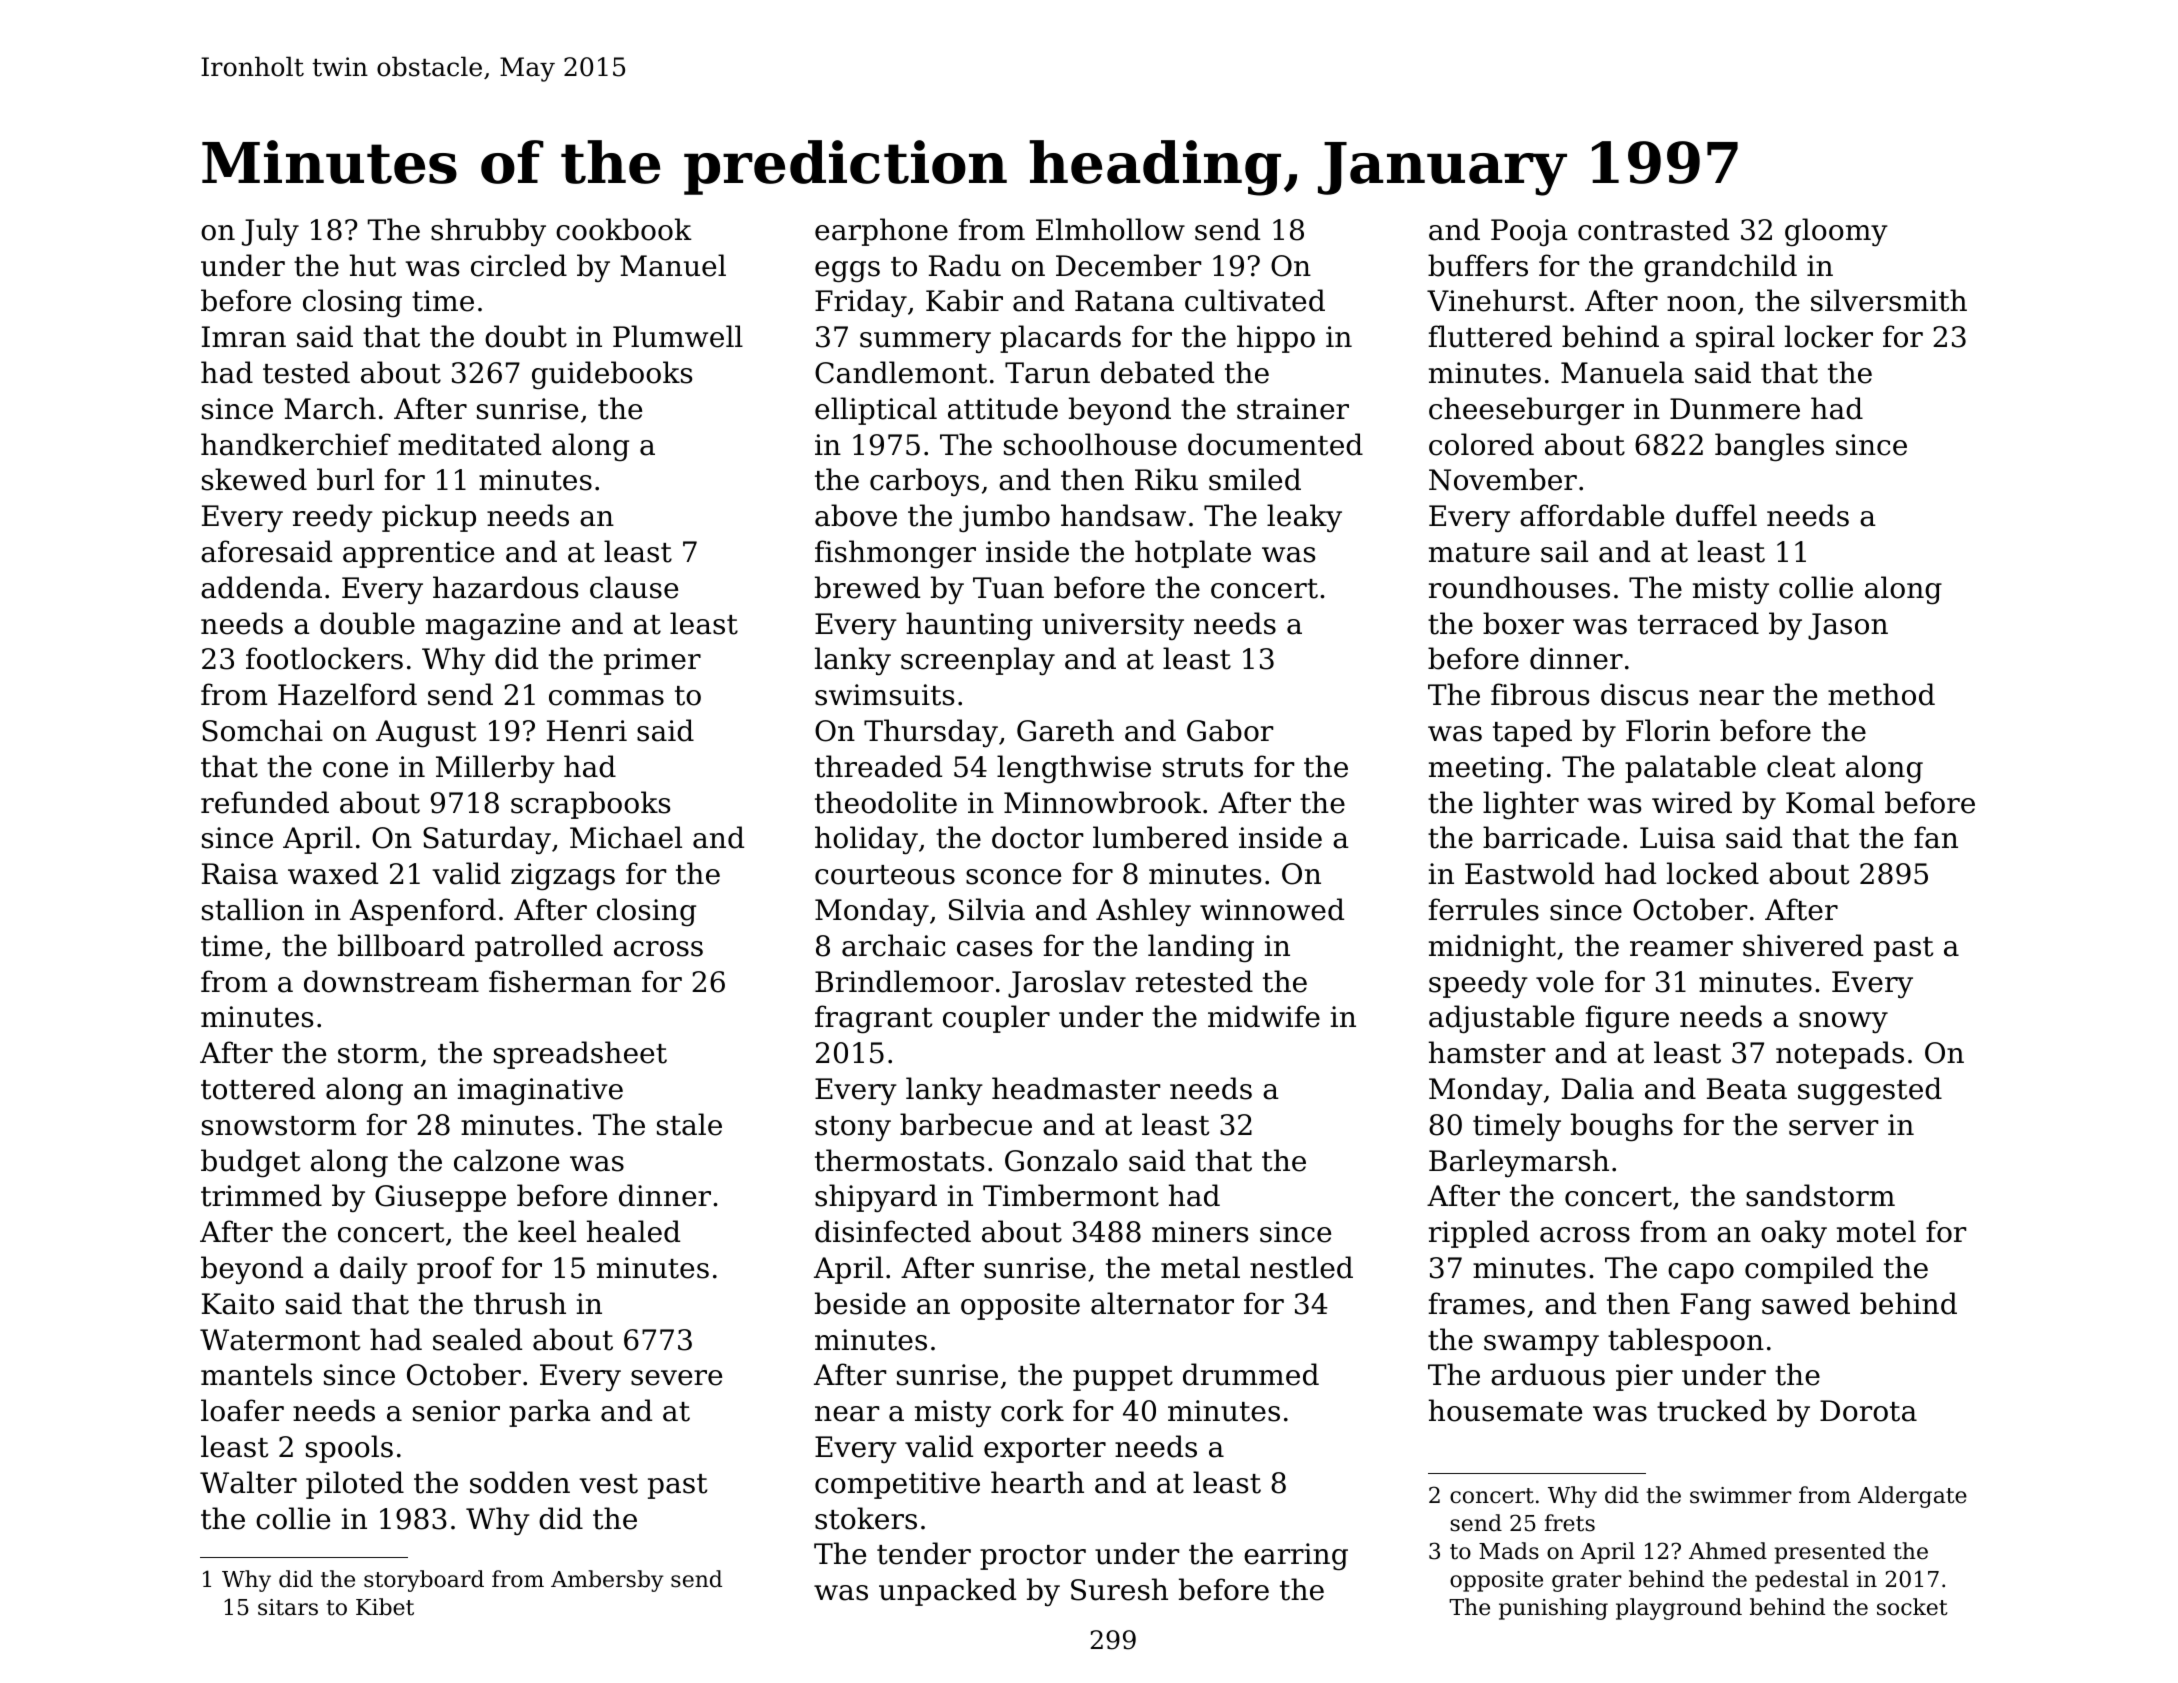 This screenshot has height=1683, width=2178. What do you see at coordinates (1061, 1160) in the screenshot?
I see `Gonzalo` at bounding box center [1061, 1160].
